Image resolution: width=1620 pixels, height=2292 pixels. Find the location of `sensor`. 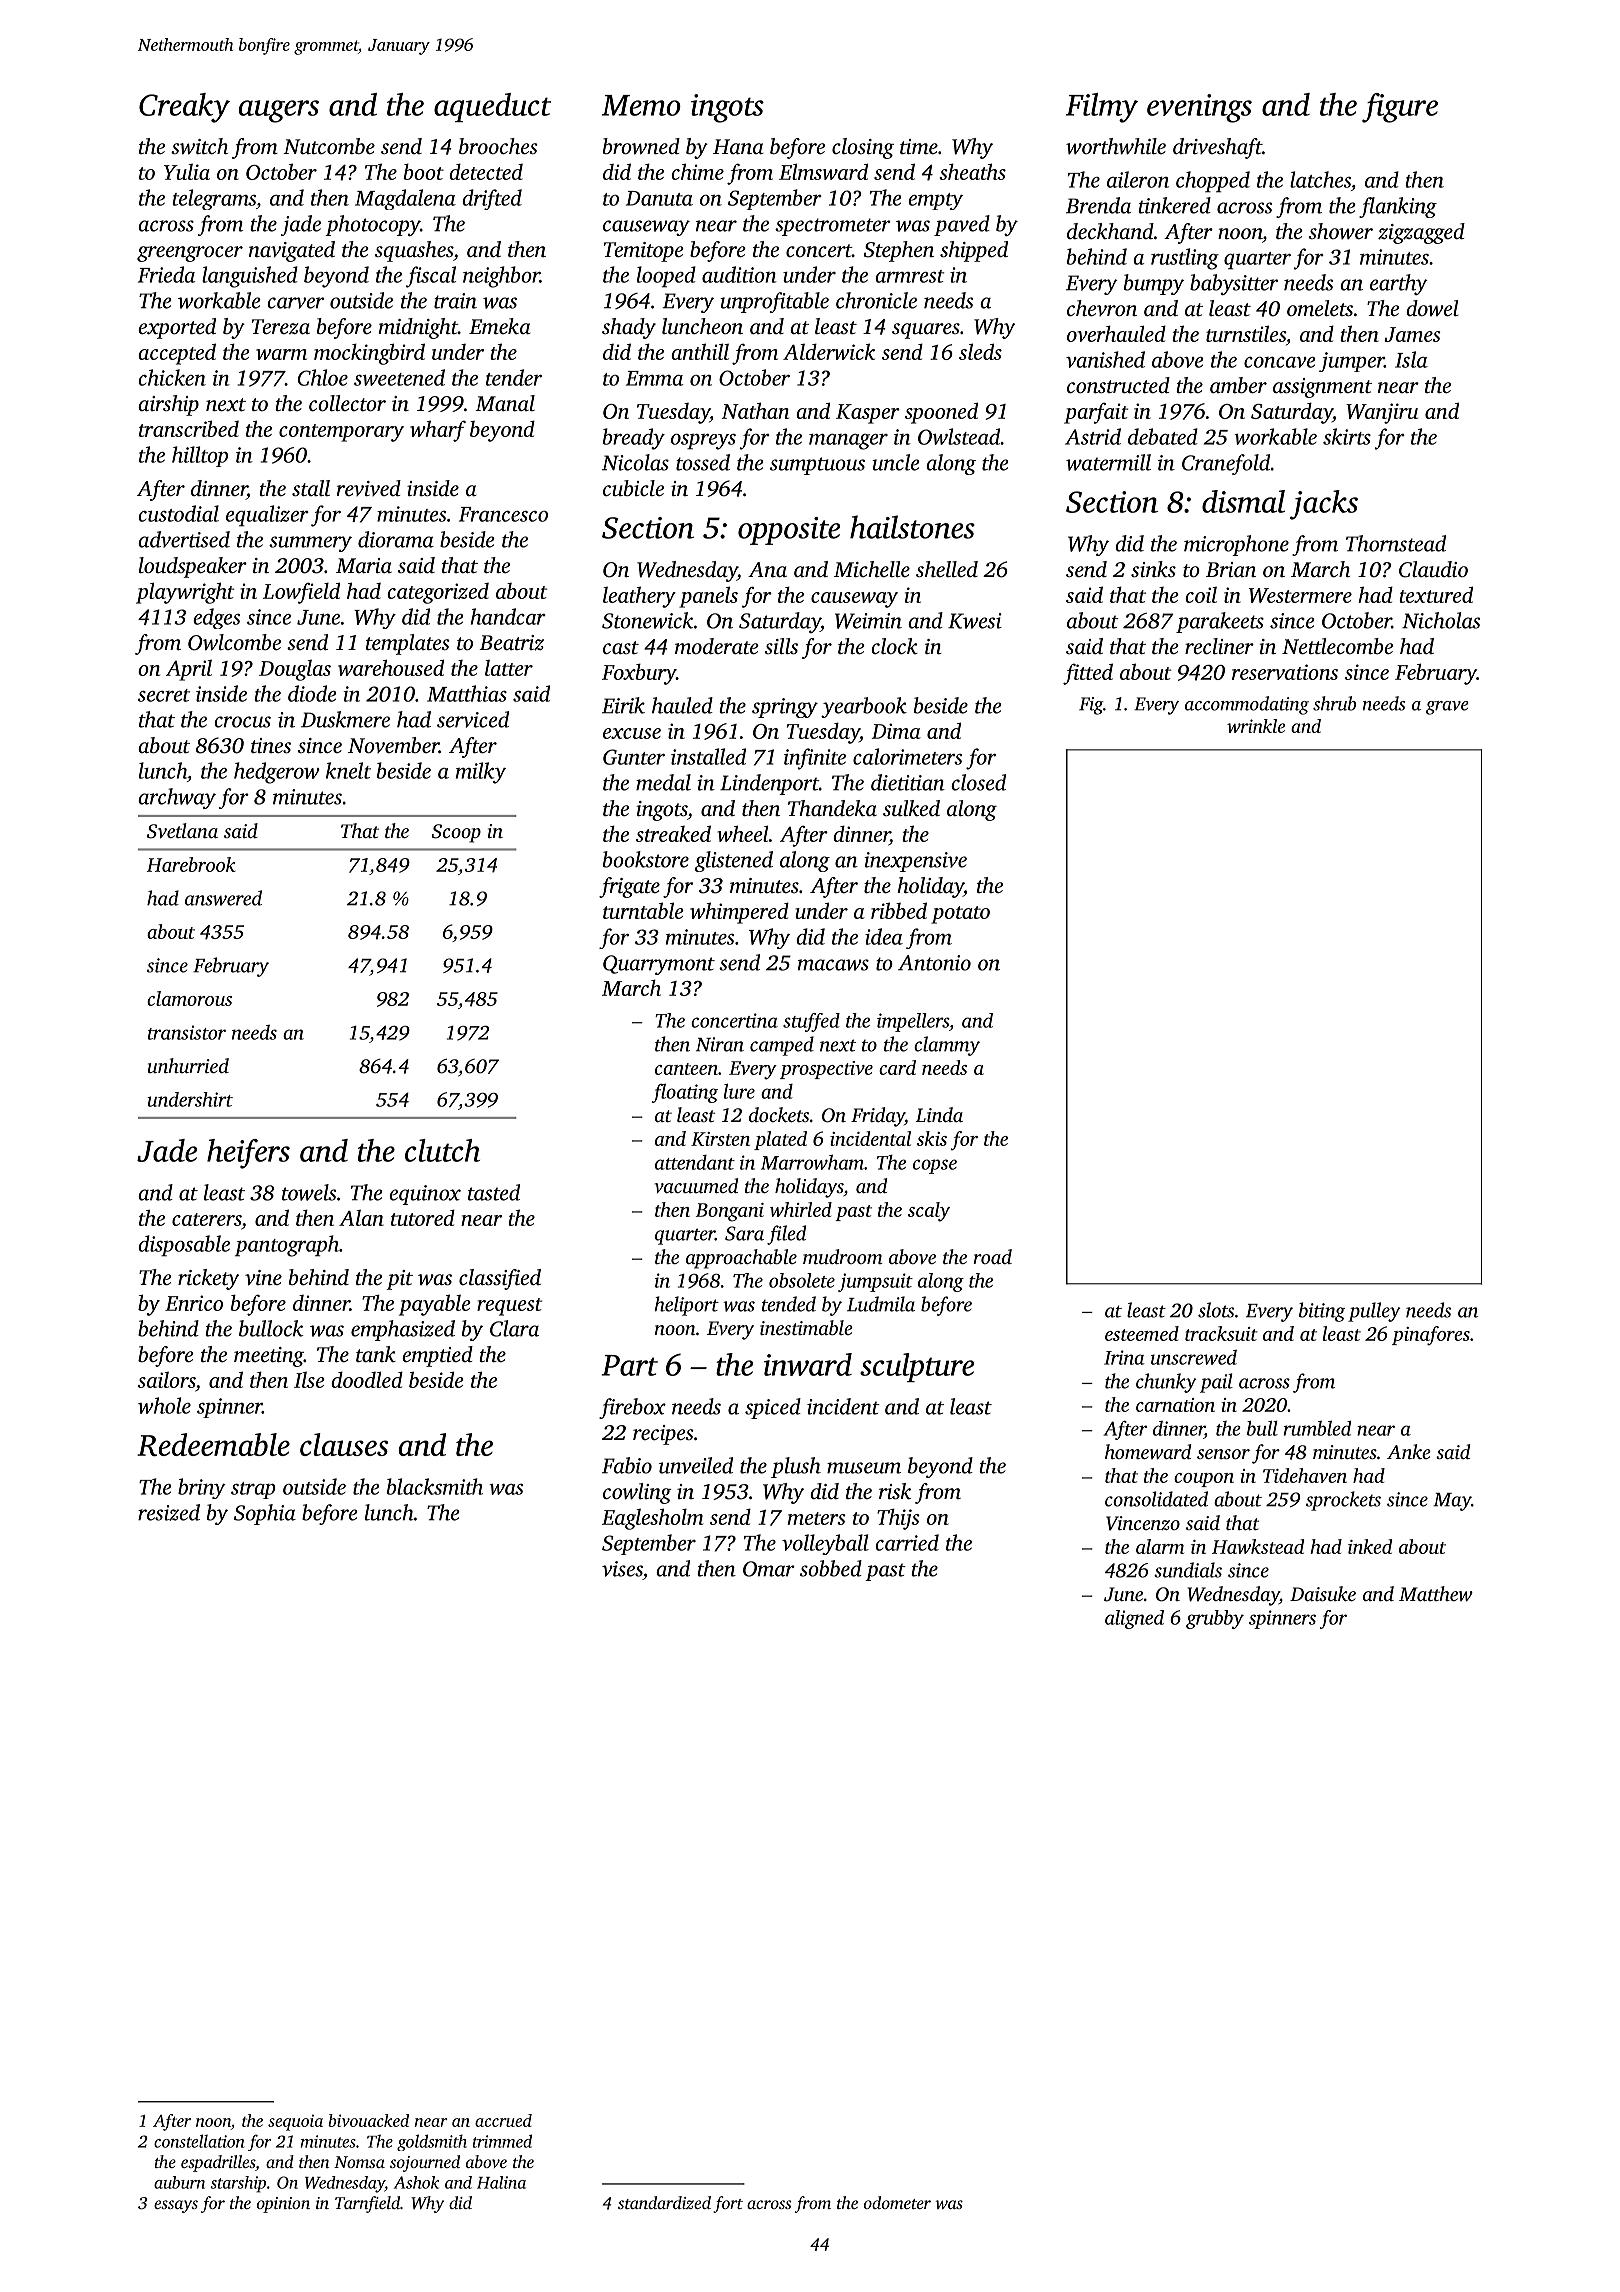

sensor is located at coordinates (1223, 1454).
